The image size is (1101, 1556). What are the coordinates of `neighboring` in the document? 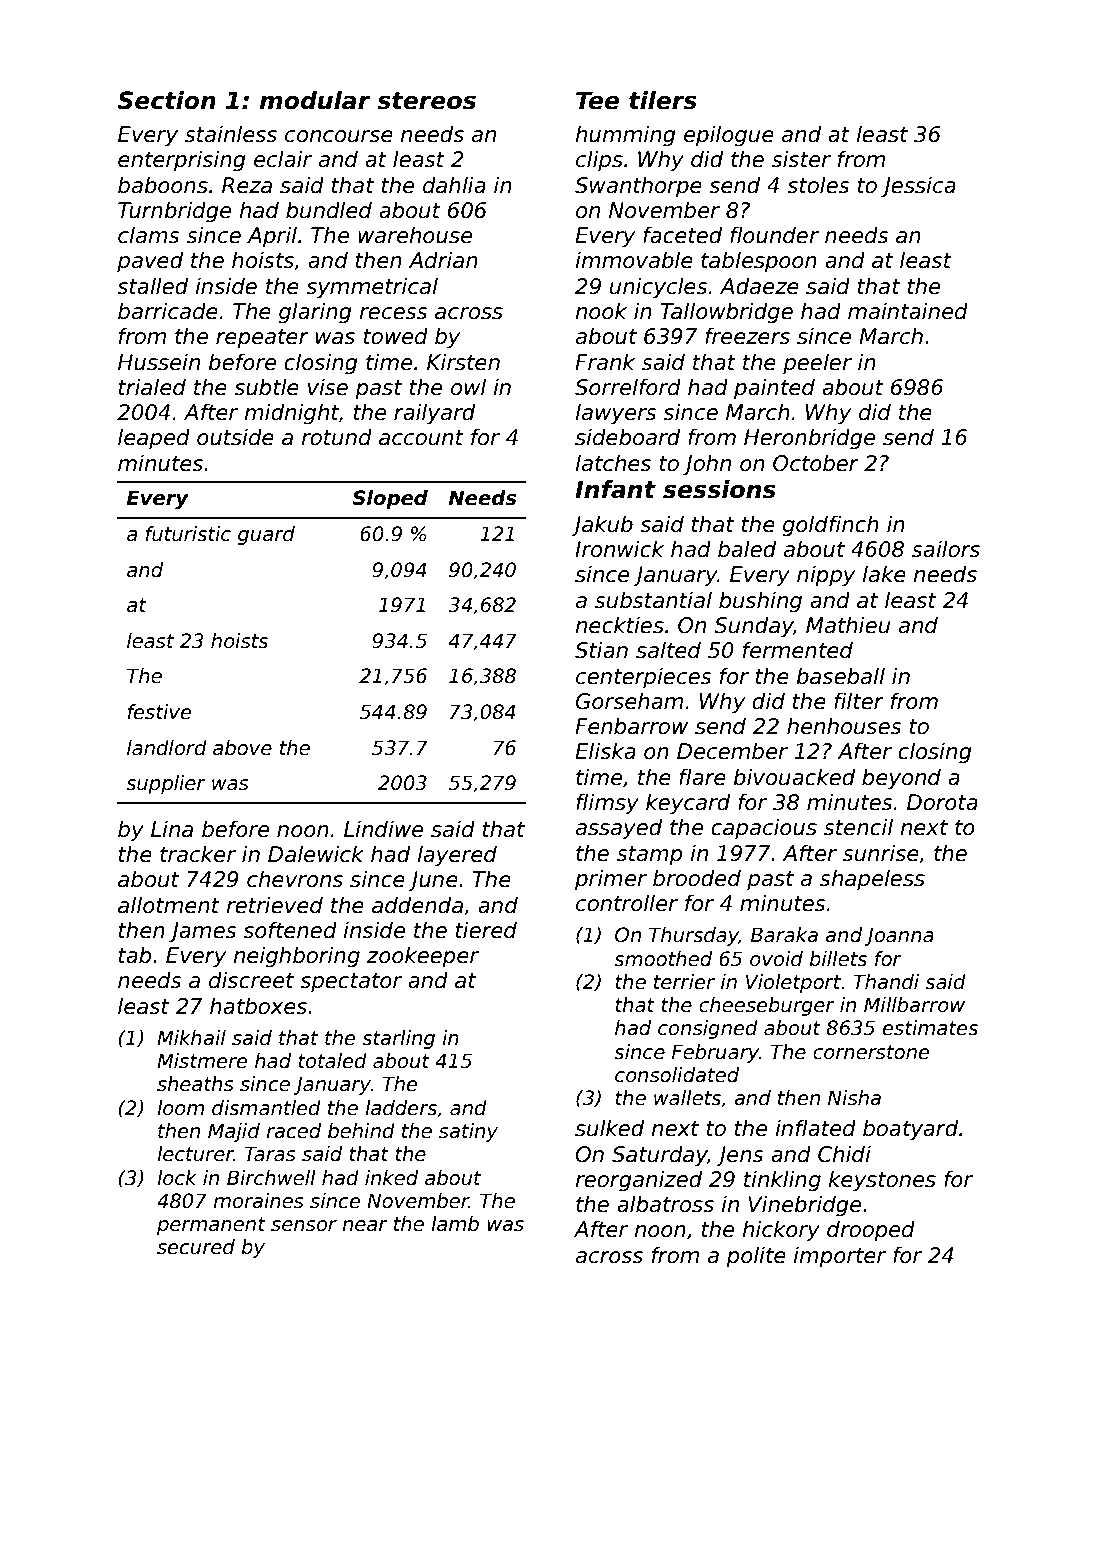 It's located at (296, 957).
